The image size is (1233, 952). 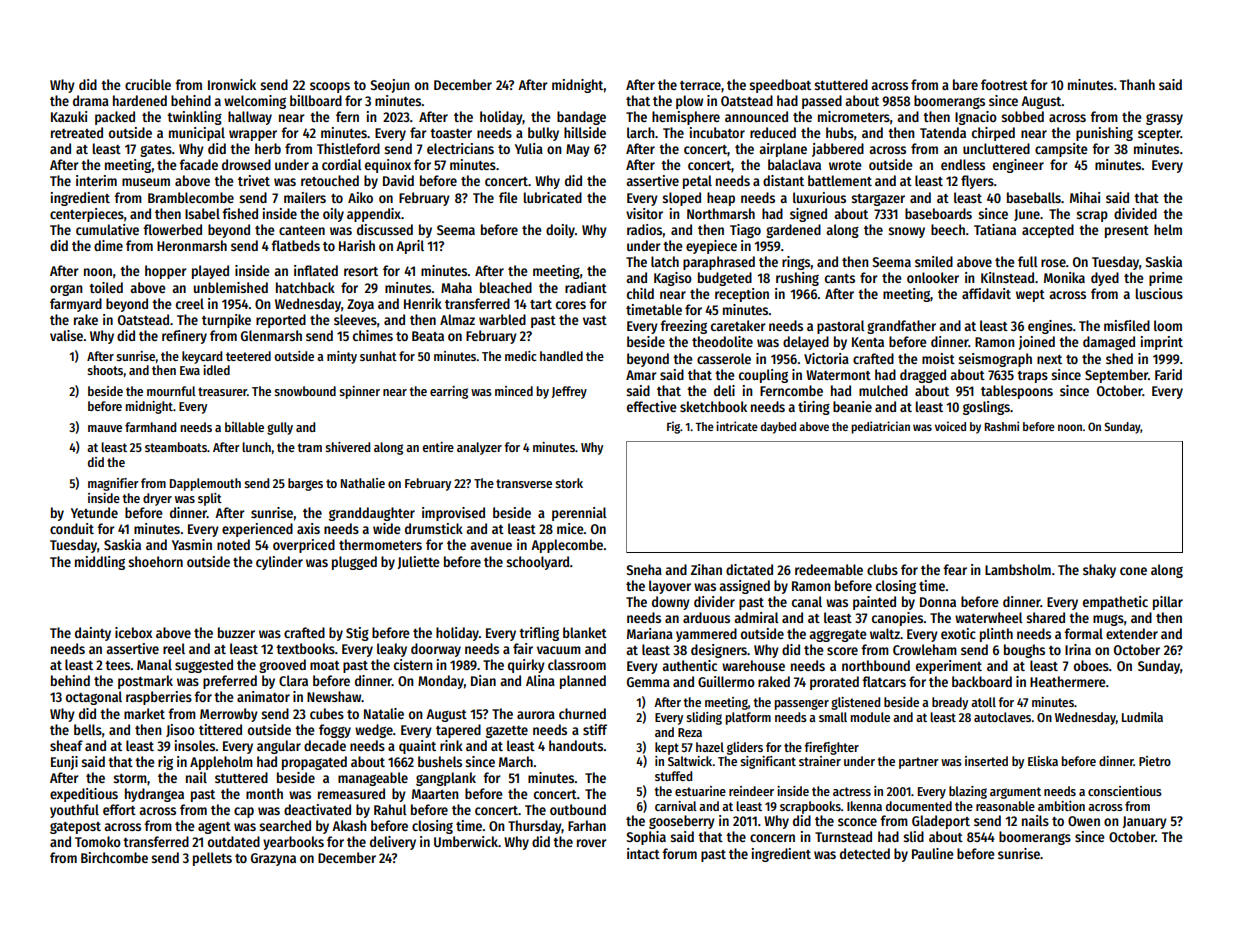 I want to click on textbooks, so click(x=305, y=648).
